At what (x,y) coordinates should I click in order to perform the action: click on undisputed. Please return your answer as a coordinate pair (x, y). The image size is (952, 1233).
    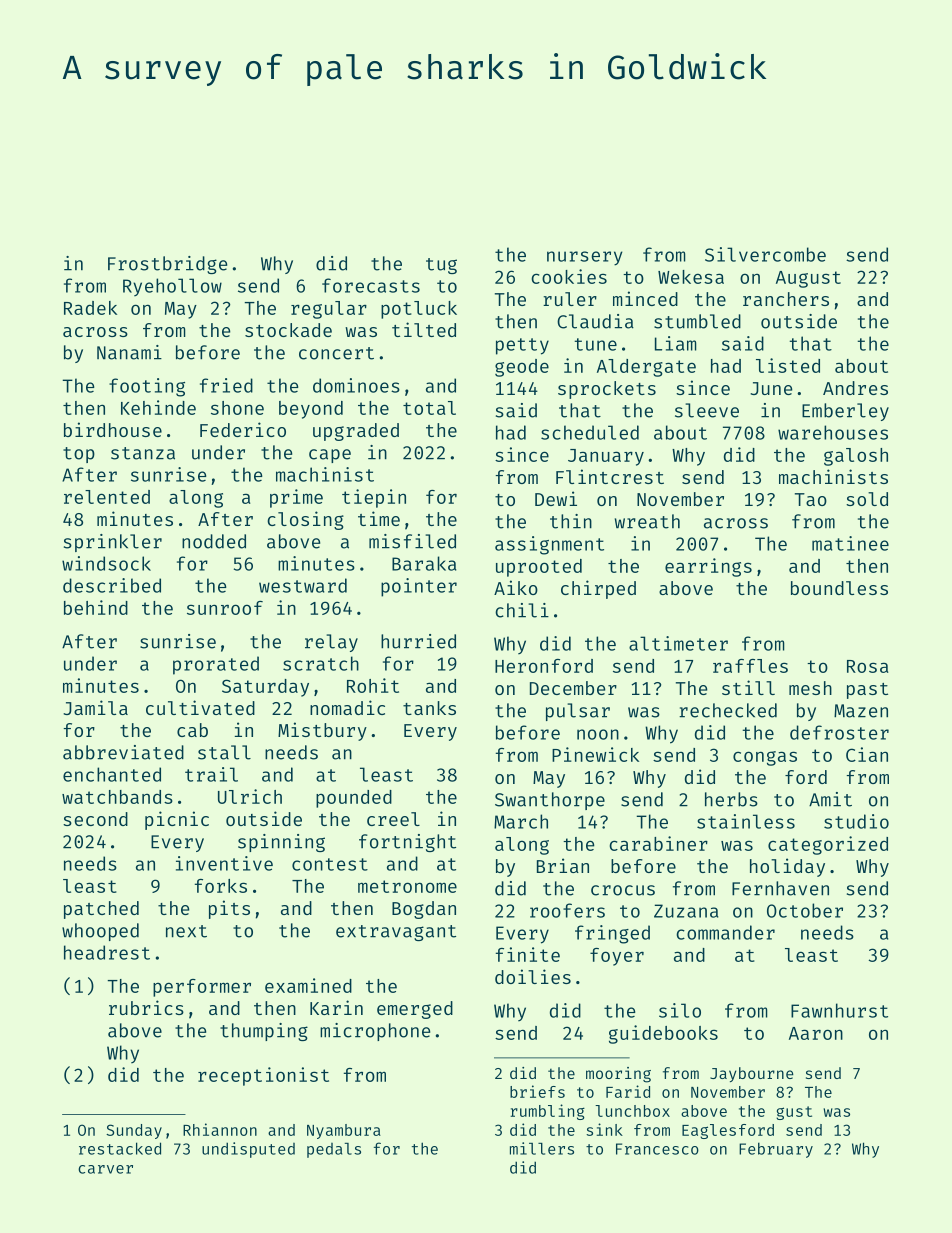
    Looking at the image, I should click on (248, 1150).
